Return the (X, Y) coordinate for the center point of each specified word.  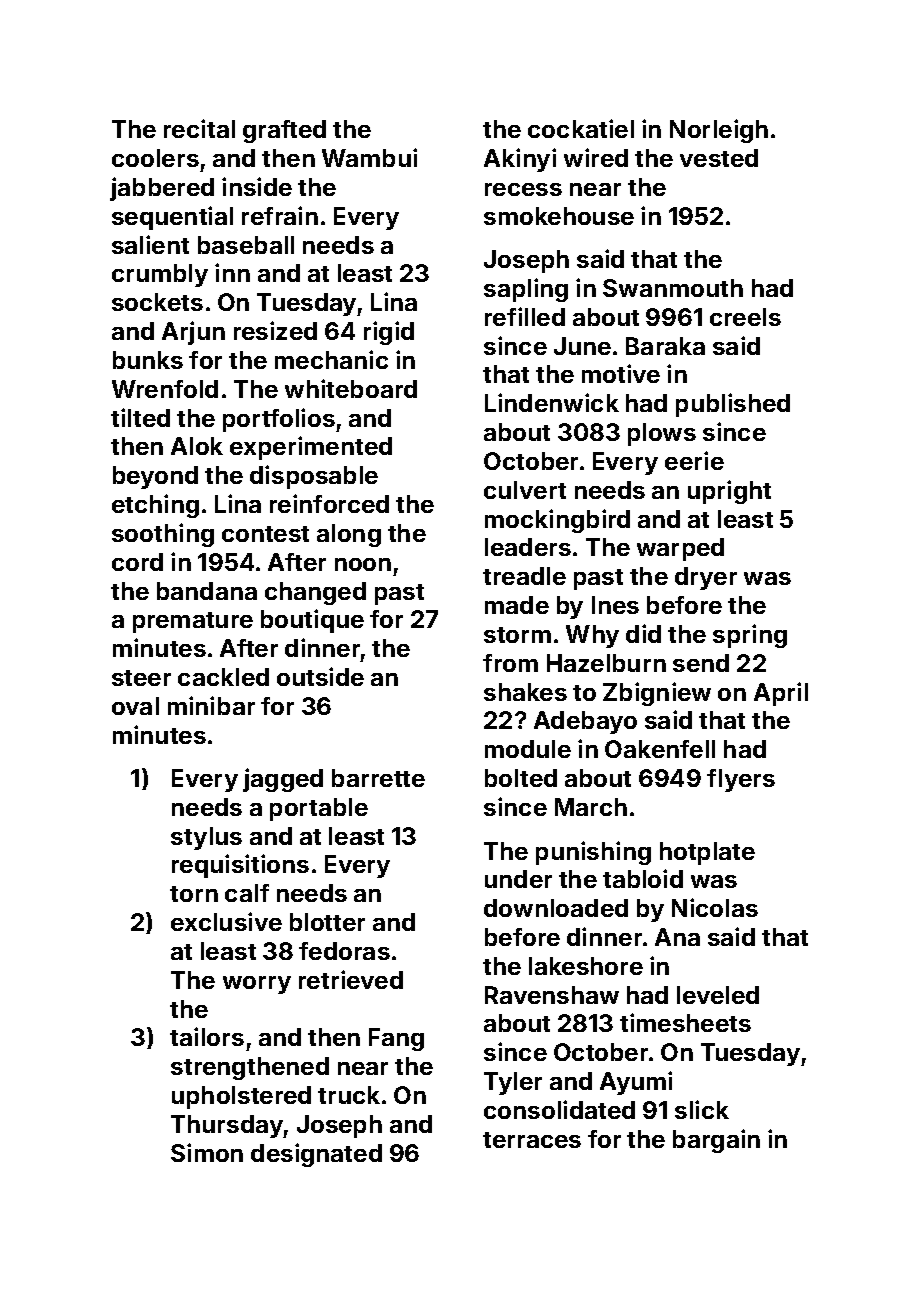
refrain (280, 215)
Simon (207, 1152)
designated (316, 1155)
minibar (211, 705)
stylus (206, 838)
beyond (155, 477)
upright (729, 492)
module (528, 749)
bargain (716, 1141)
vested (719, 158)
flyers (741, 780)
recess (523, 189)
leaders (528, 547)
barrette (378, 778)
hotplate (707, 853)
